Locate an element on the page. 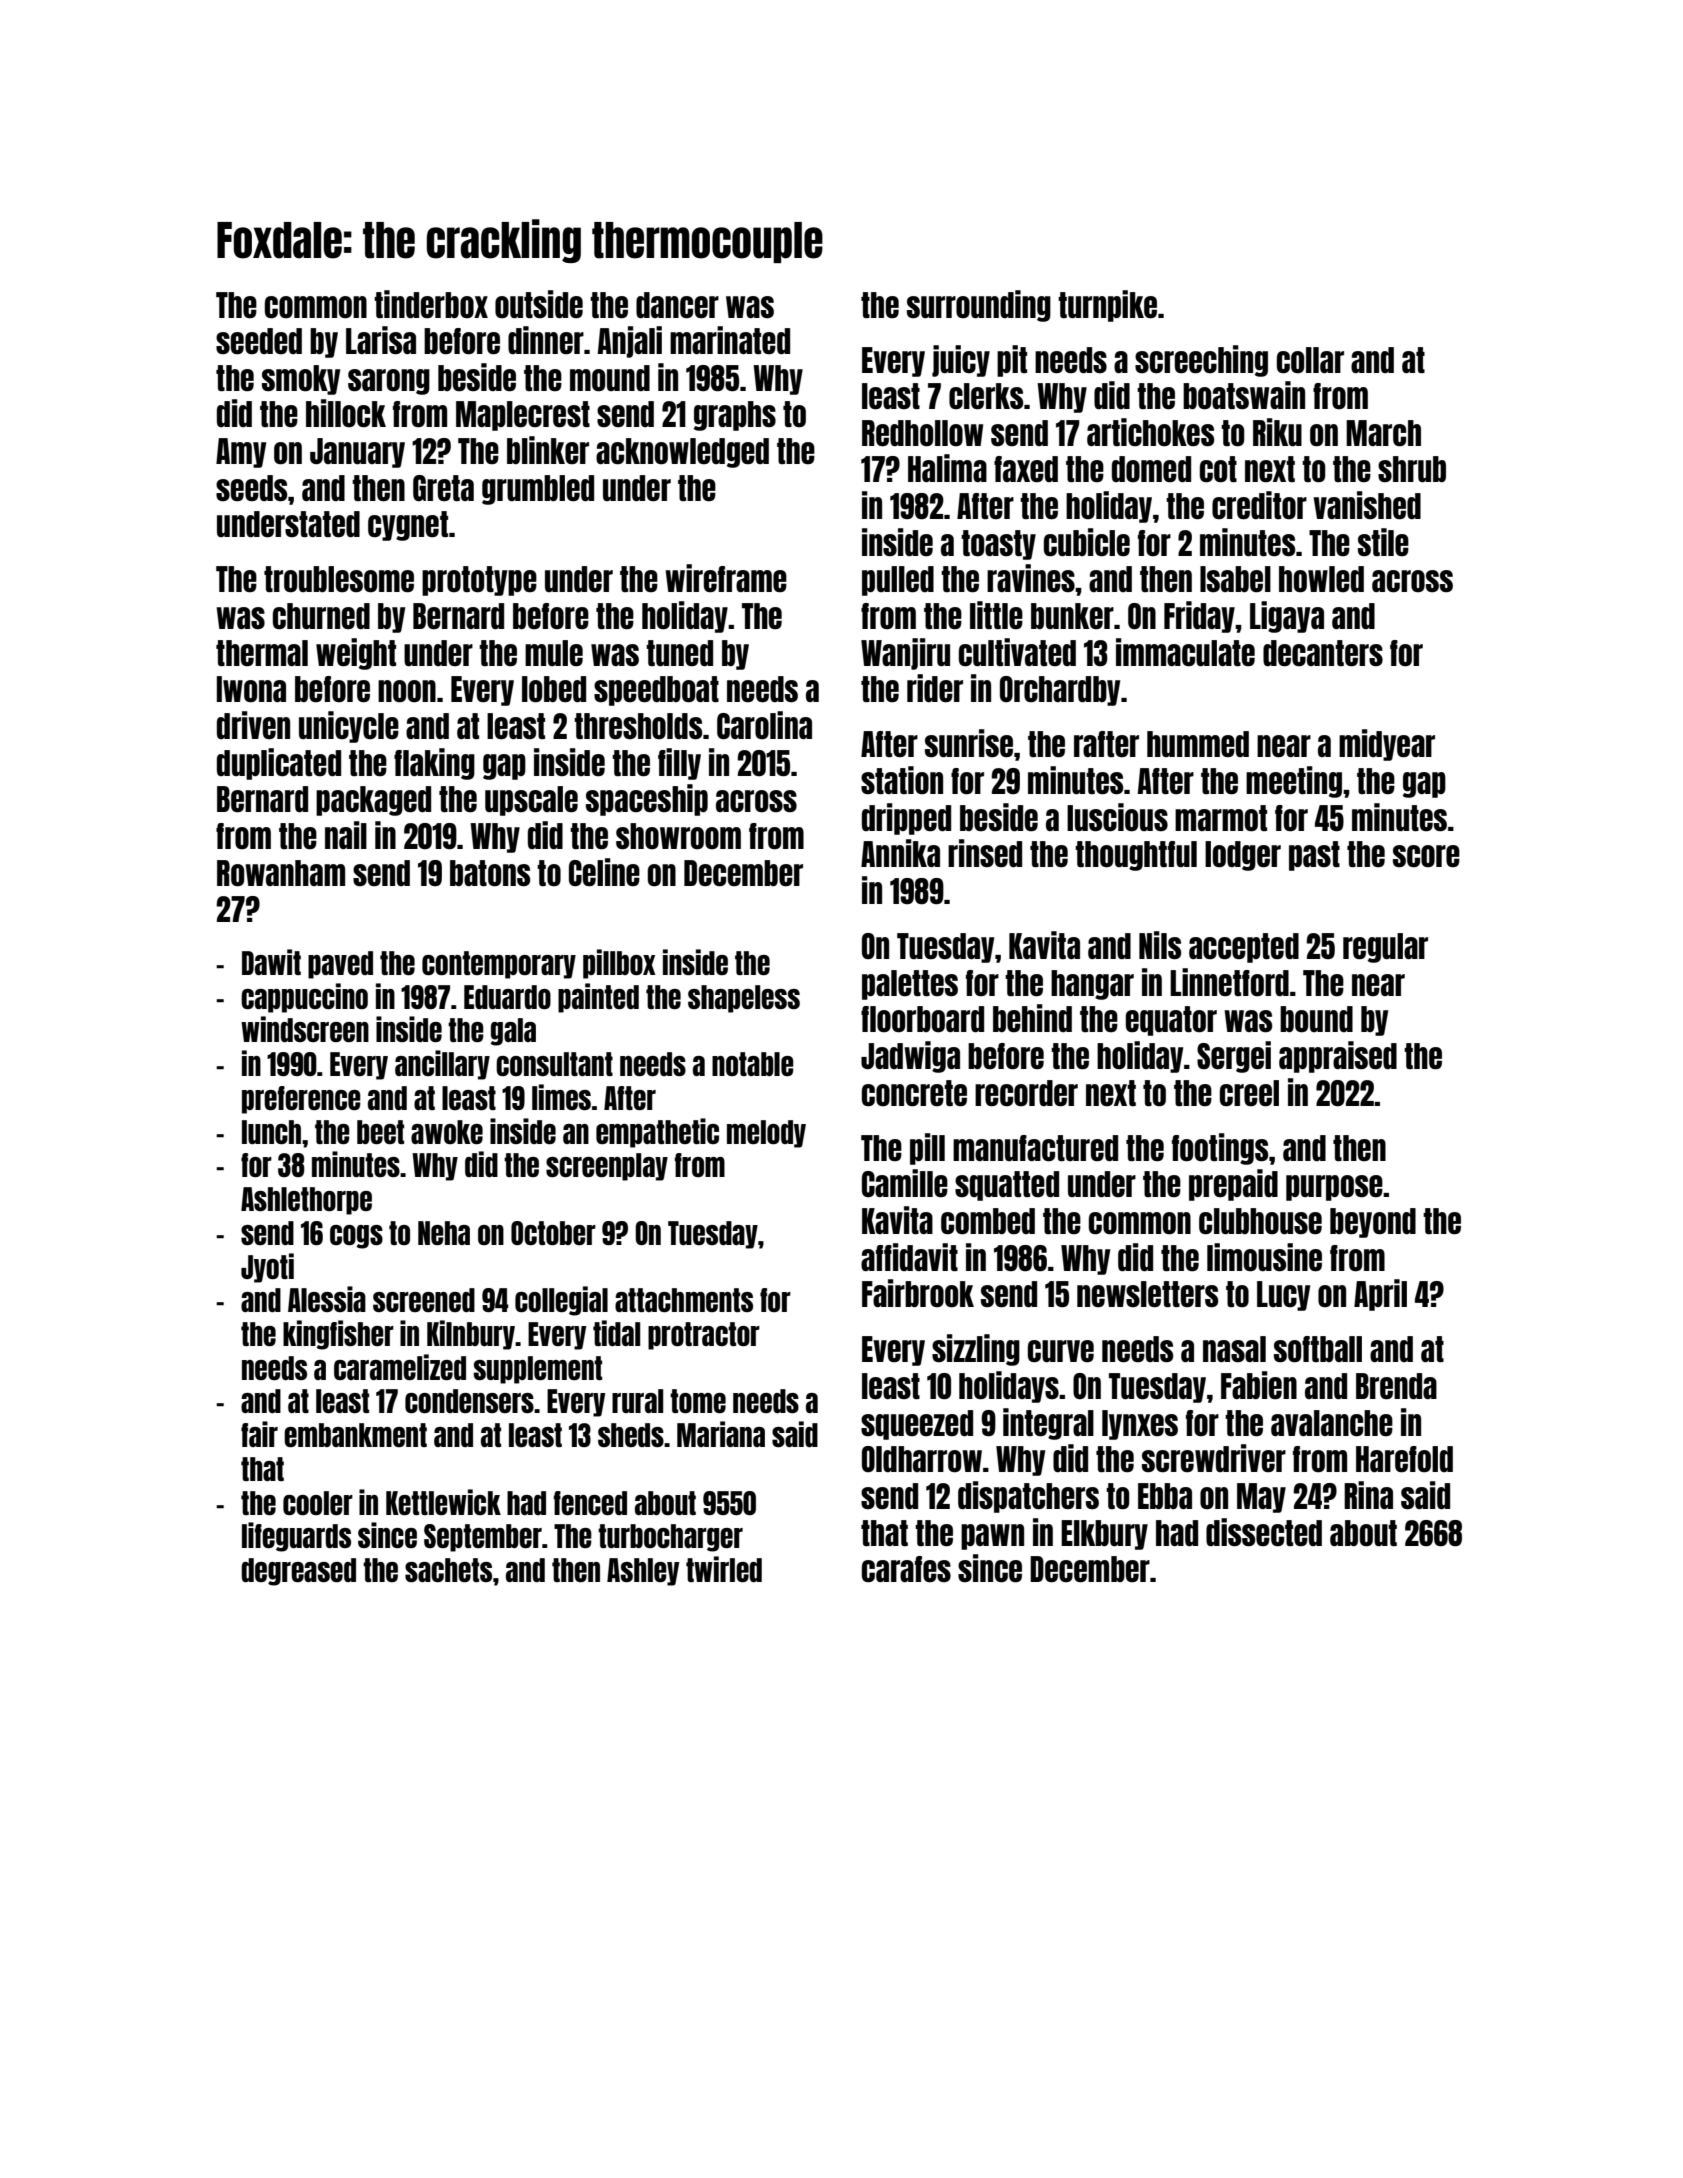 Image resolution: width=1683 pixels, height=2178 pixels. limes is located at coordinates (561, 1097).
